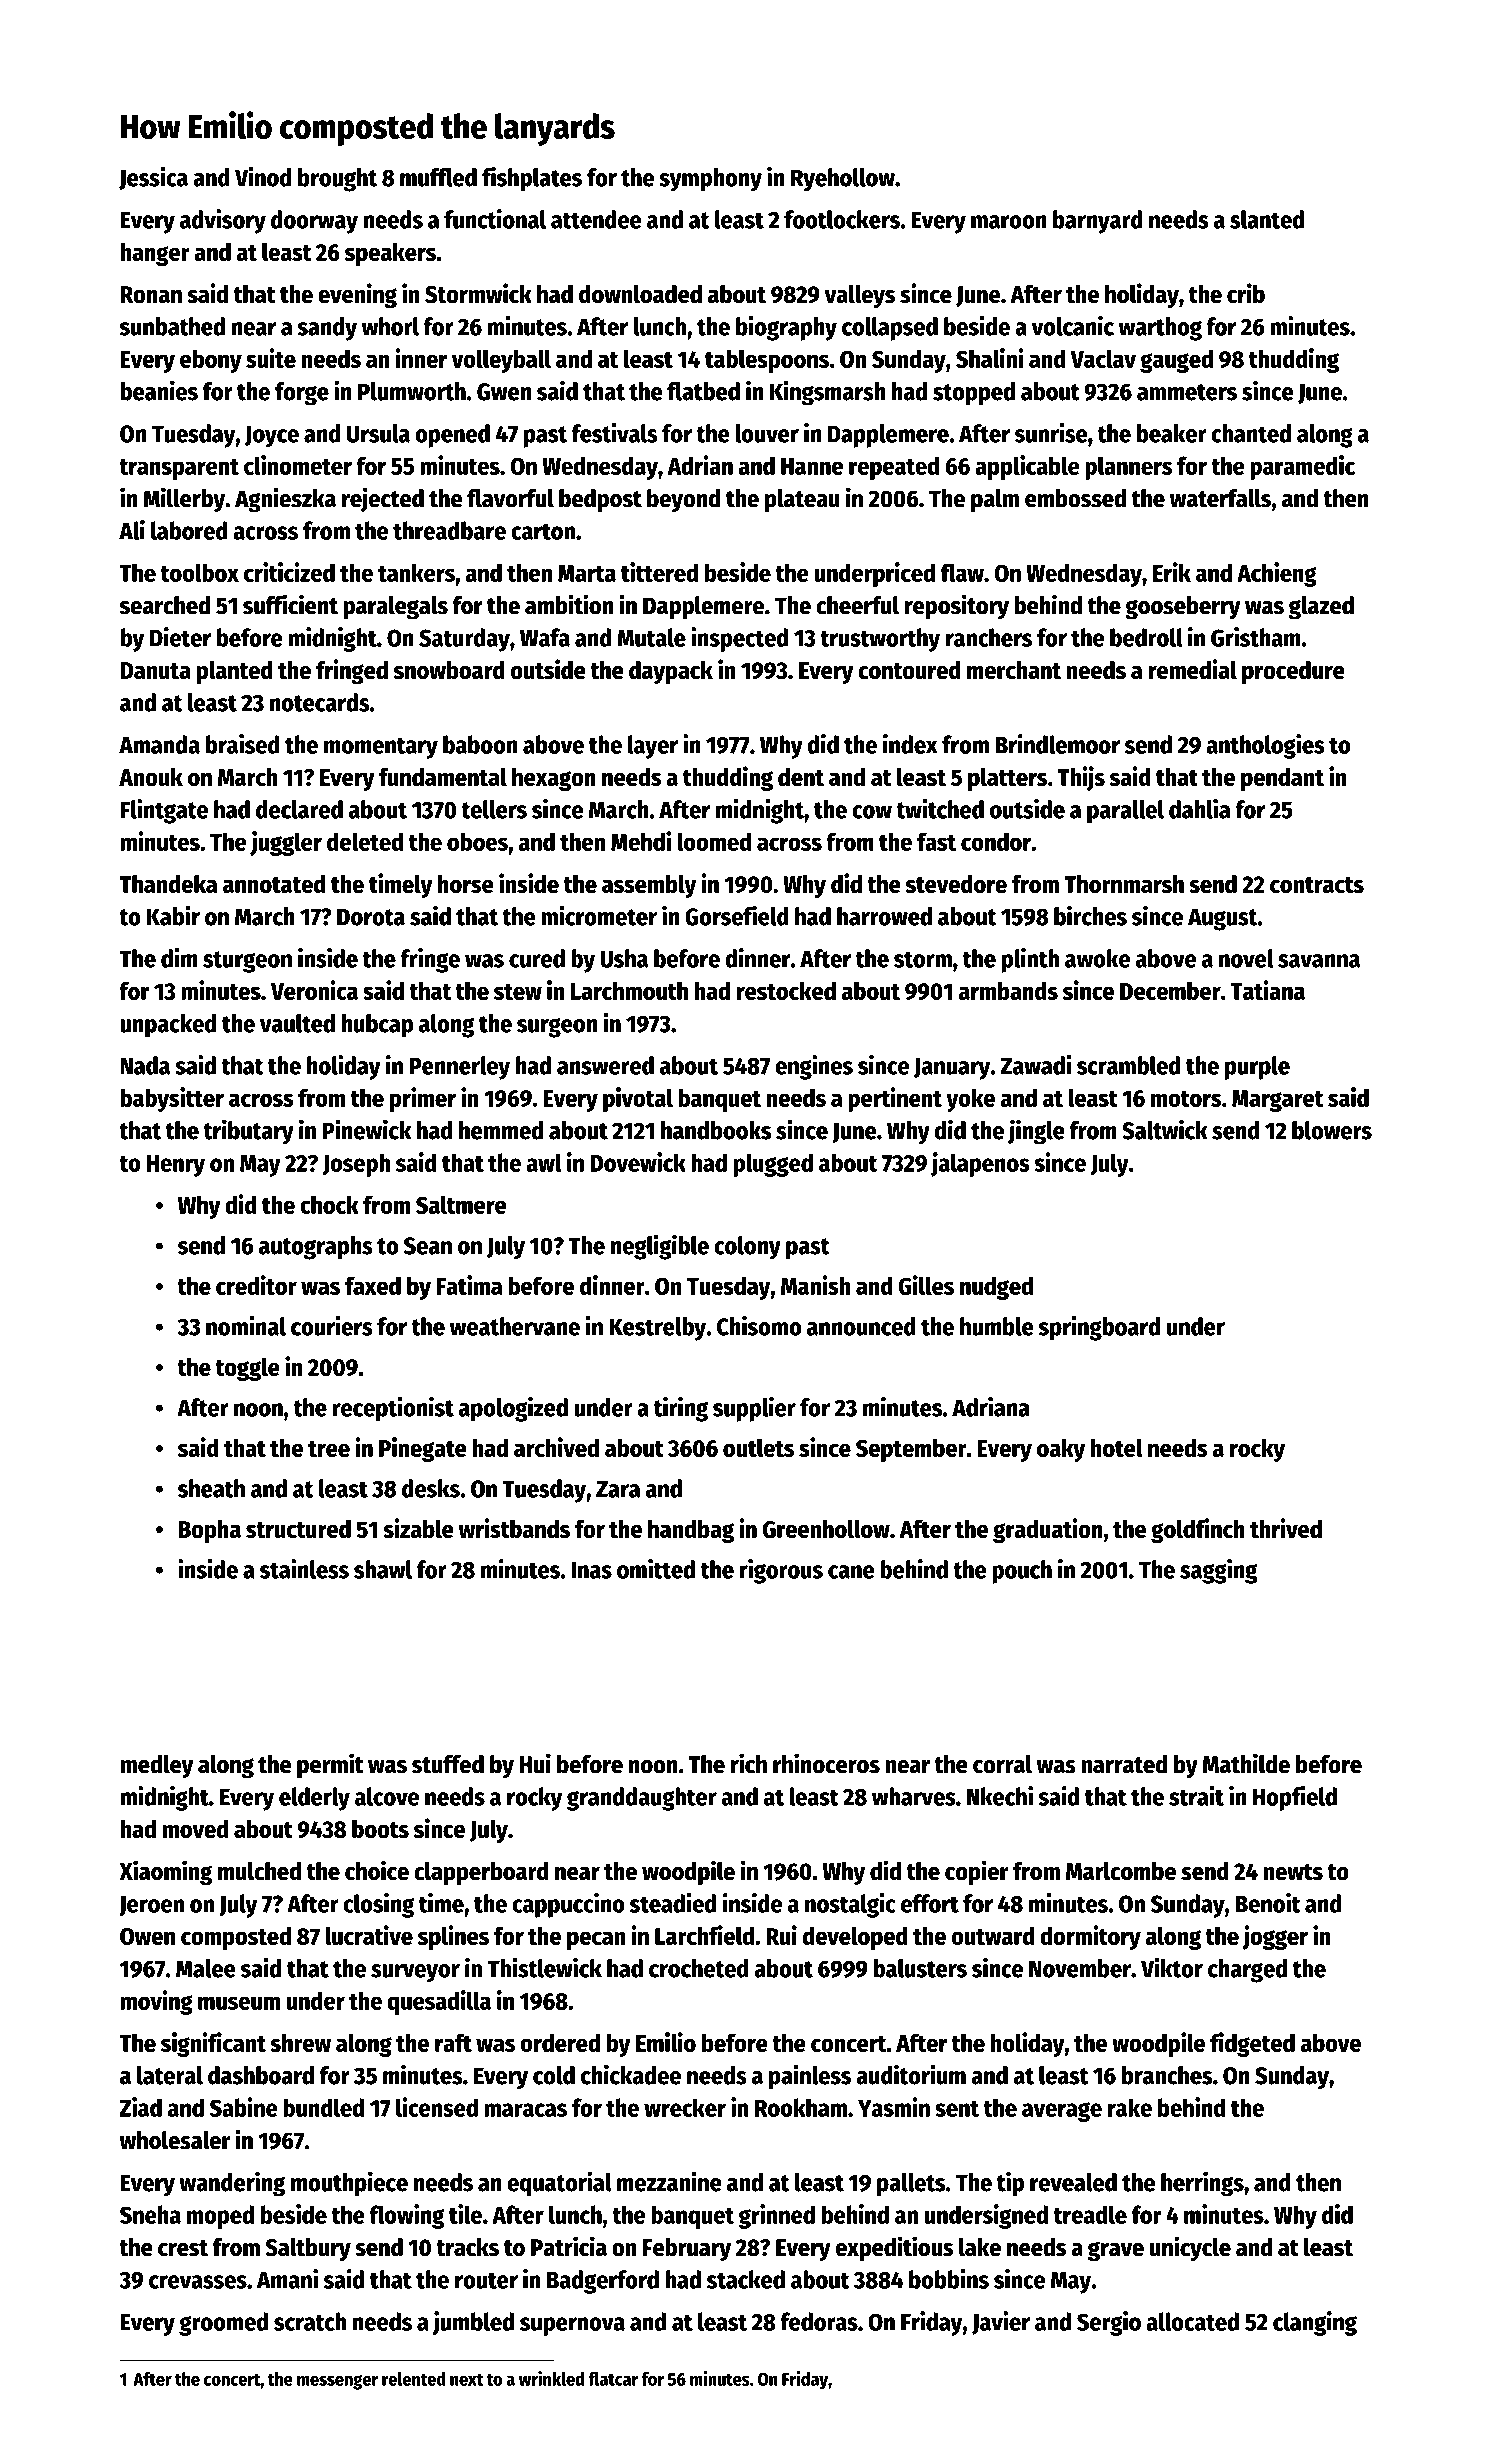 Image resolution: width=1496 pixels, height=2464 pixels. Describe the element at coordinates (1009, 222) in the screenshot. I see `maroon` at that location.
